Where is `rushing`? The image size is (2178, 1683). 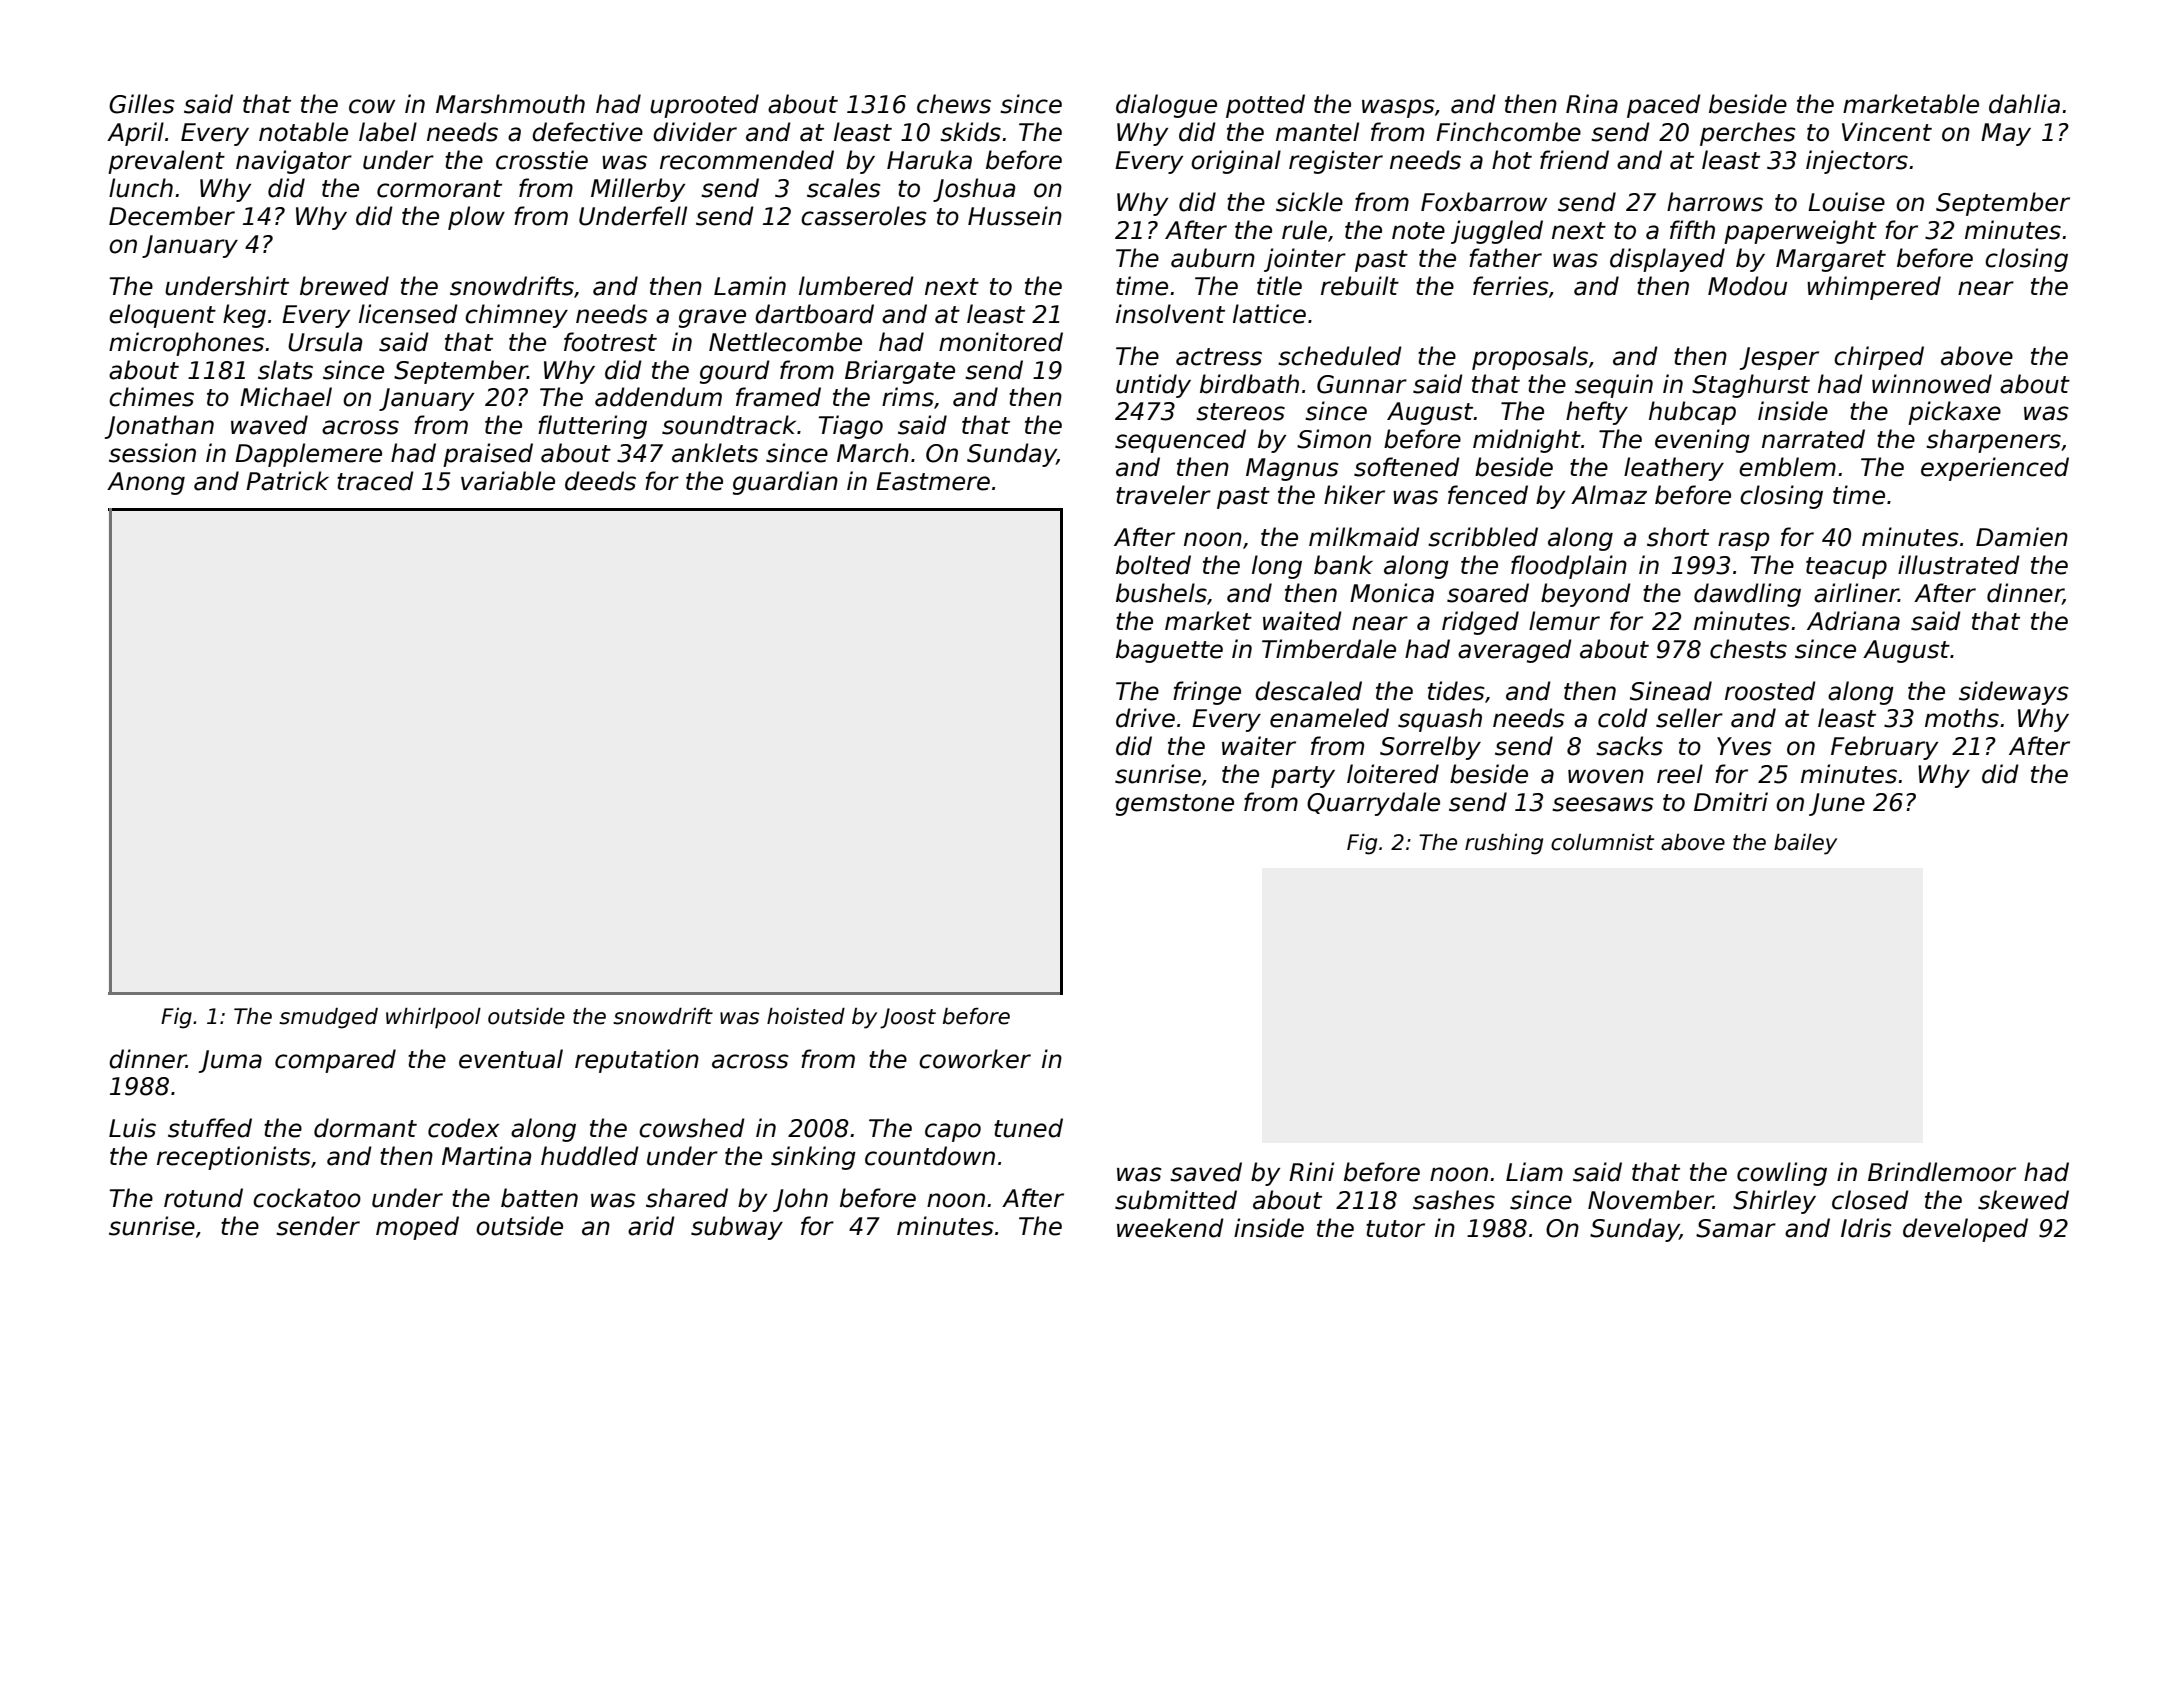
rushing is located at coordinates (1504, 844).
